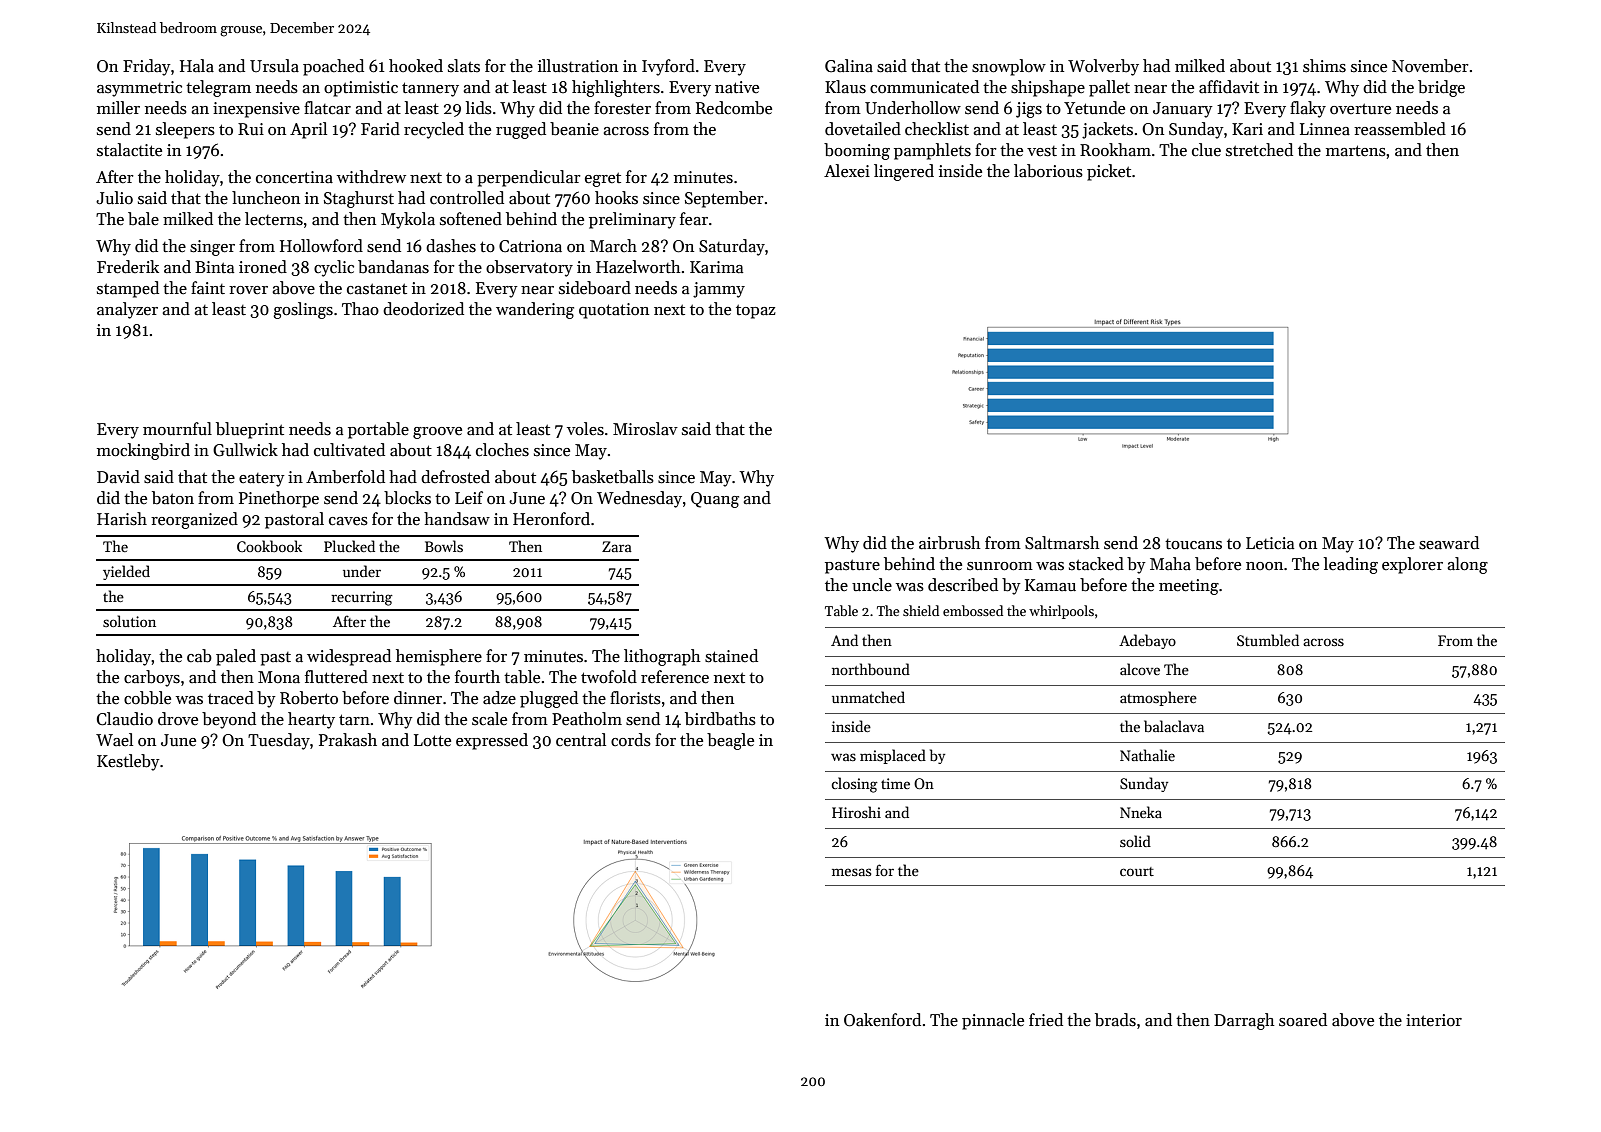  I want to click on unmatched, so click(868, 697).
